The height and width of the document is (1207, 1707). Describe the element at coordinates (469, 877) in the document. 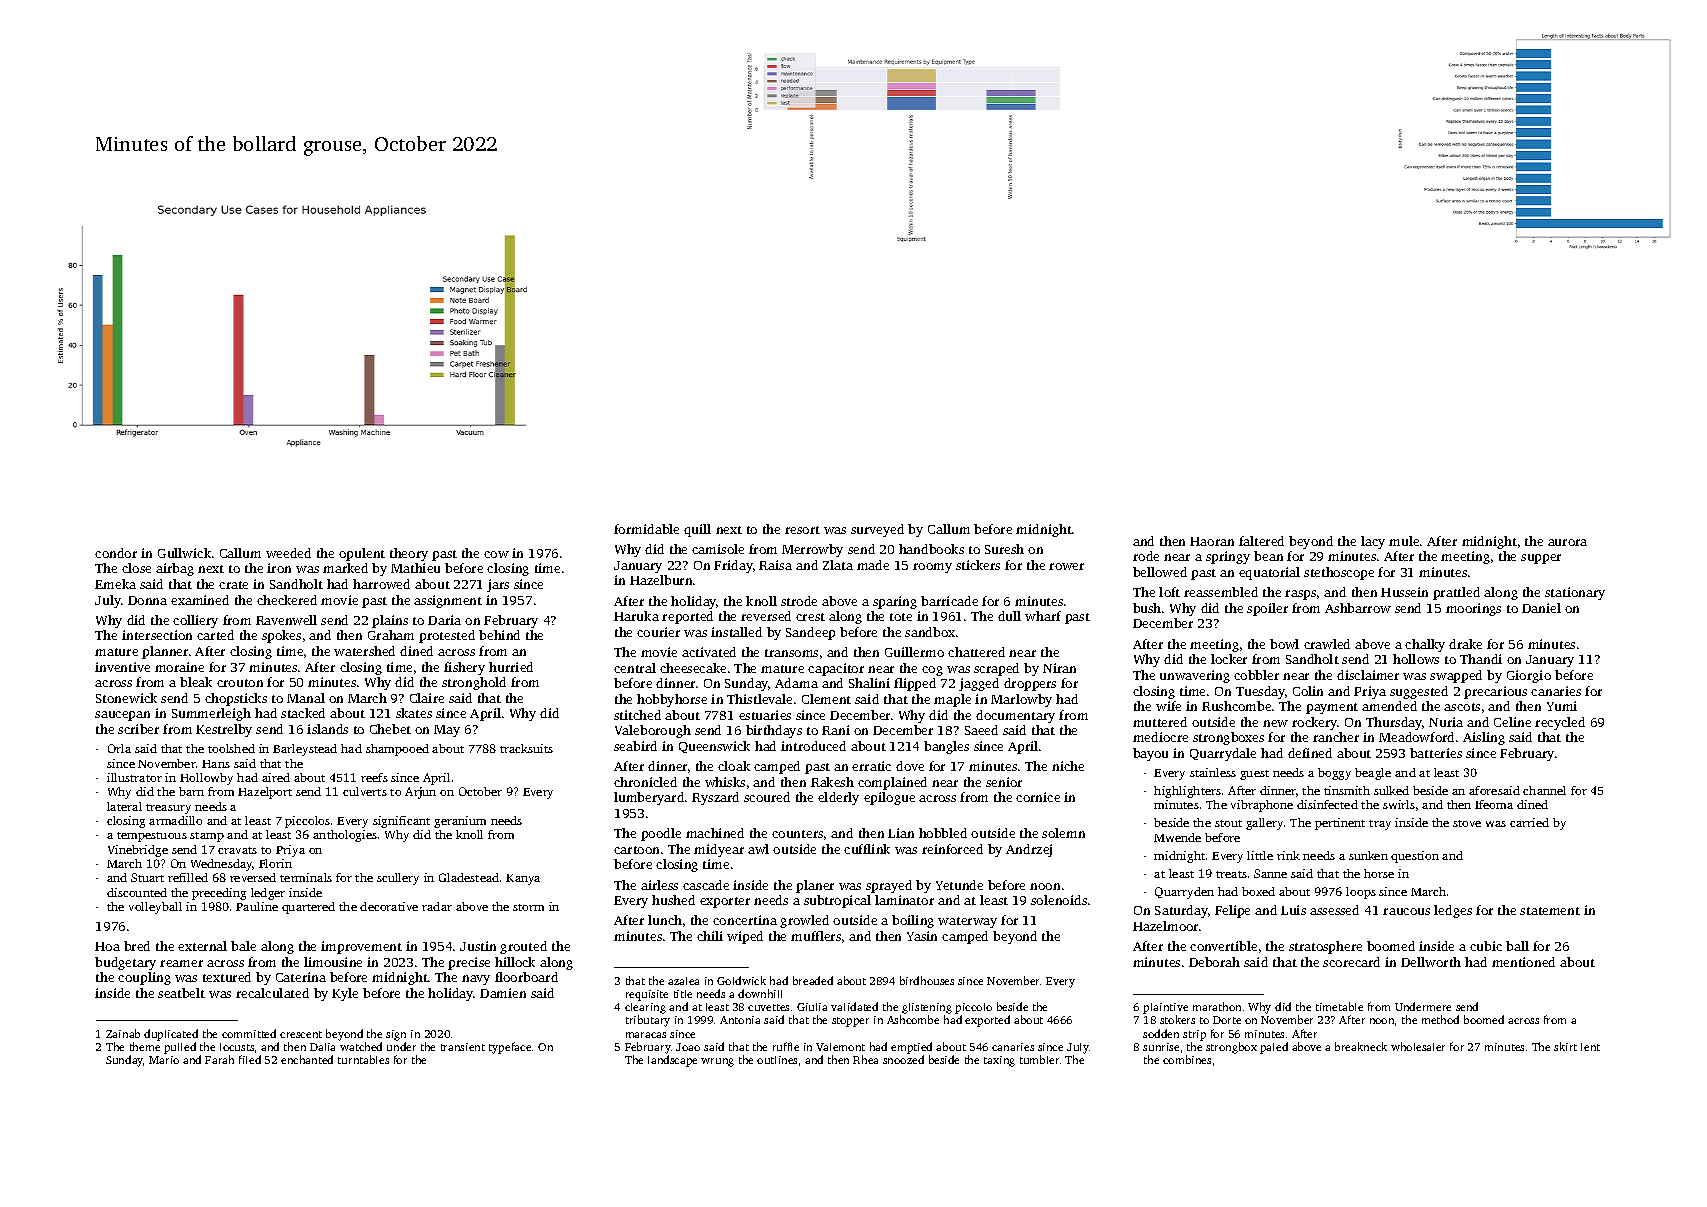

I see `Gladestead` at that location.
